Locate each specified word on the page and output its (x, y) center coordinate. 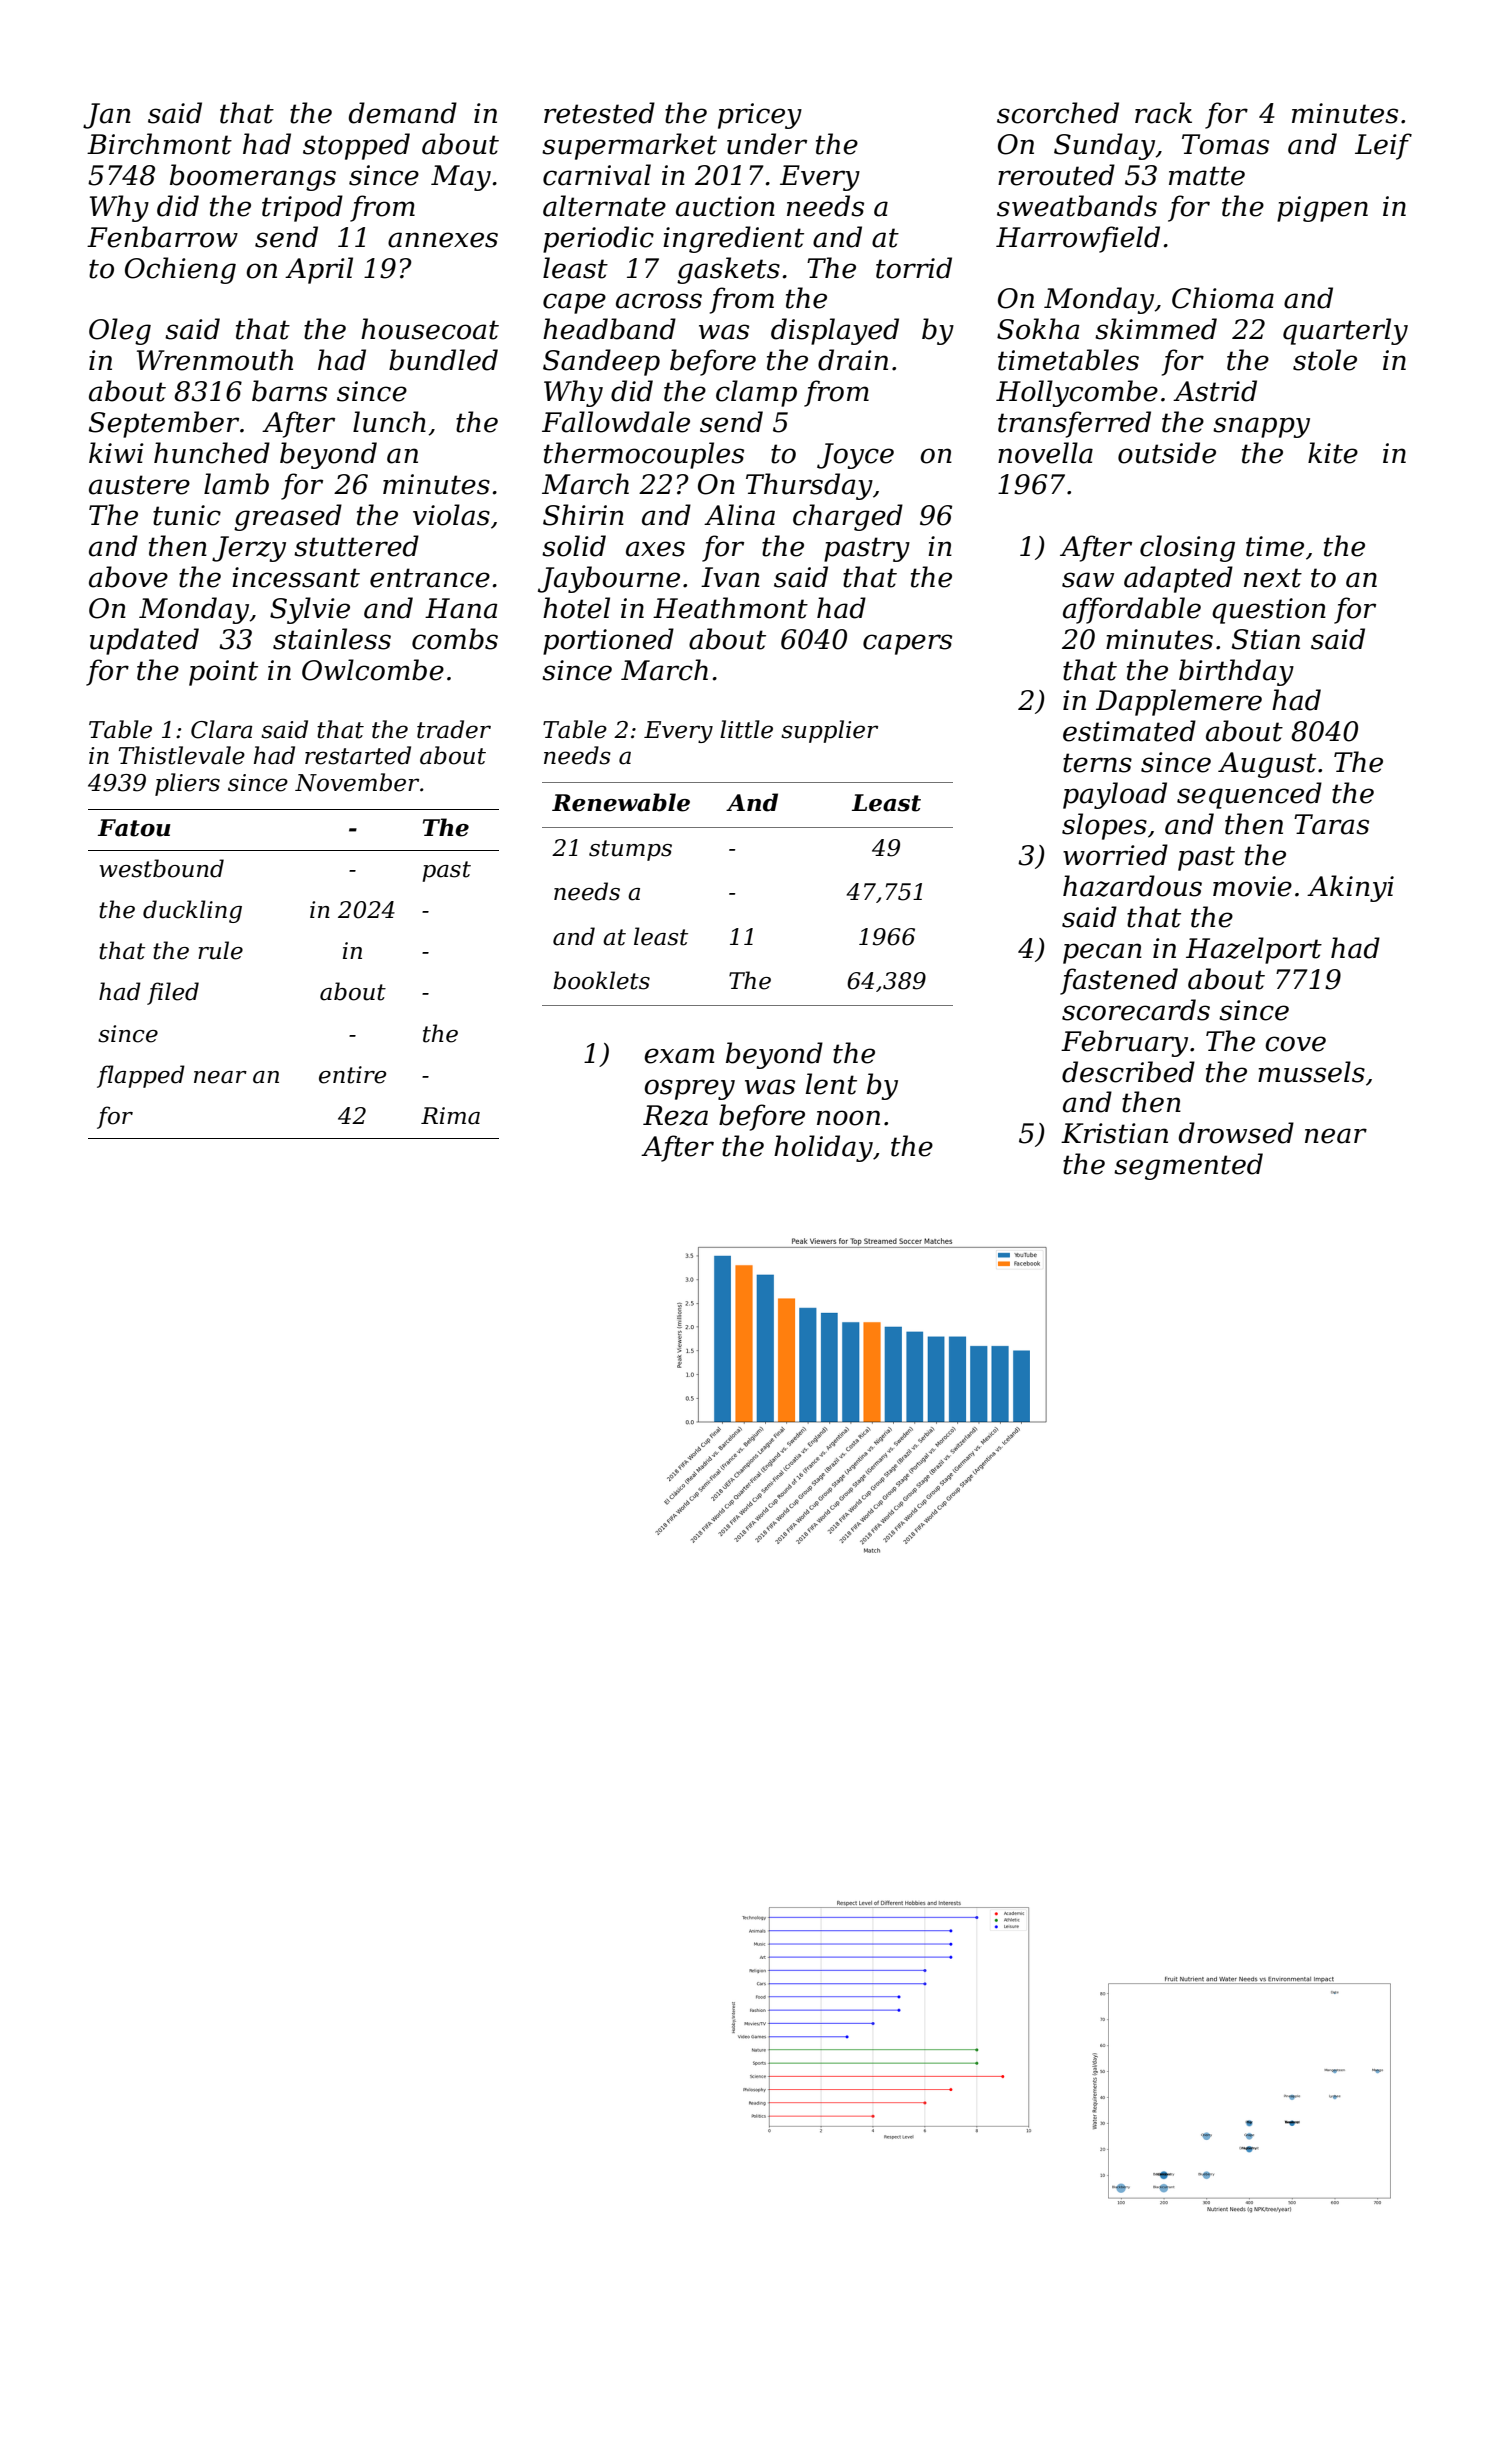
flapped (141, 1076)
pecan (1102, 953)
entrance (430, 578)
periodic (598, 239)
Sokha (1038, 329)
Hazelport (1254, 950)
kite (1333, 453)
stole (1325, 360)
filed (173, 993)
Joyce (855, 456)
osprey (689, 1089)
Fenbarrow (162, 237)
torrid (914, 268)
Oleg (120, 331)
